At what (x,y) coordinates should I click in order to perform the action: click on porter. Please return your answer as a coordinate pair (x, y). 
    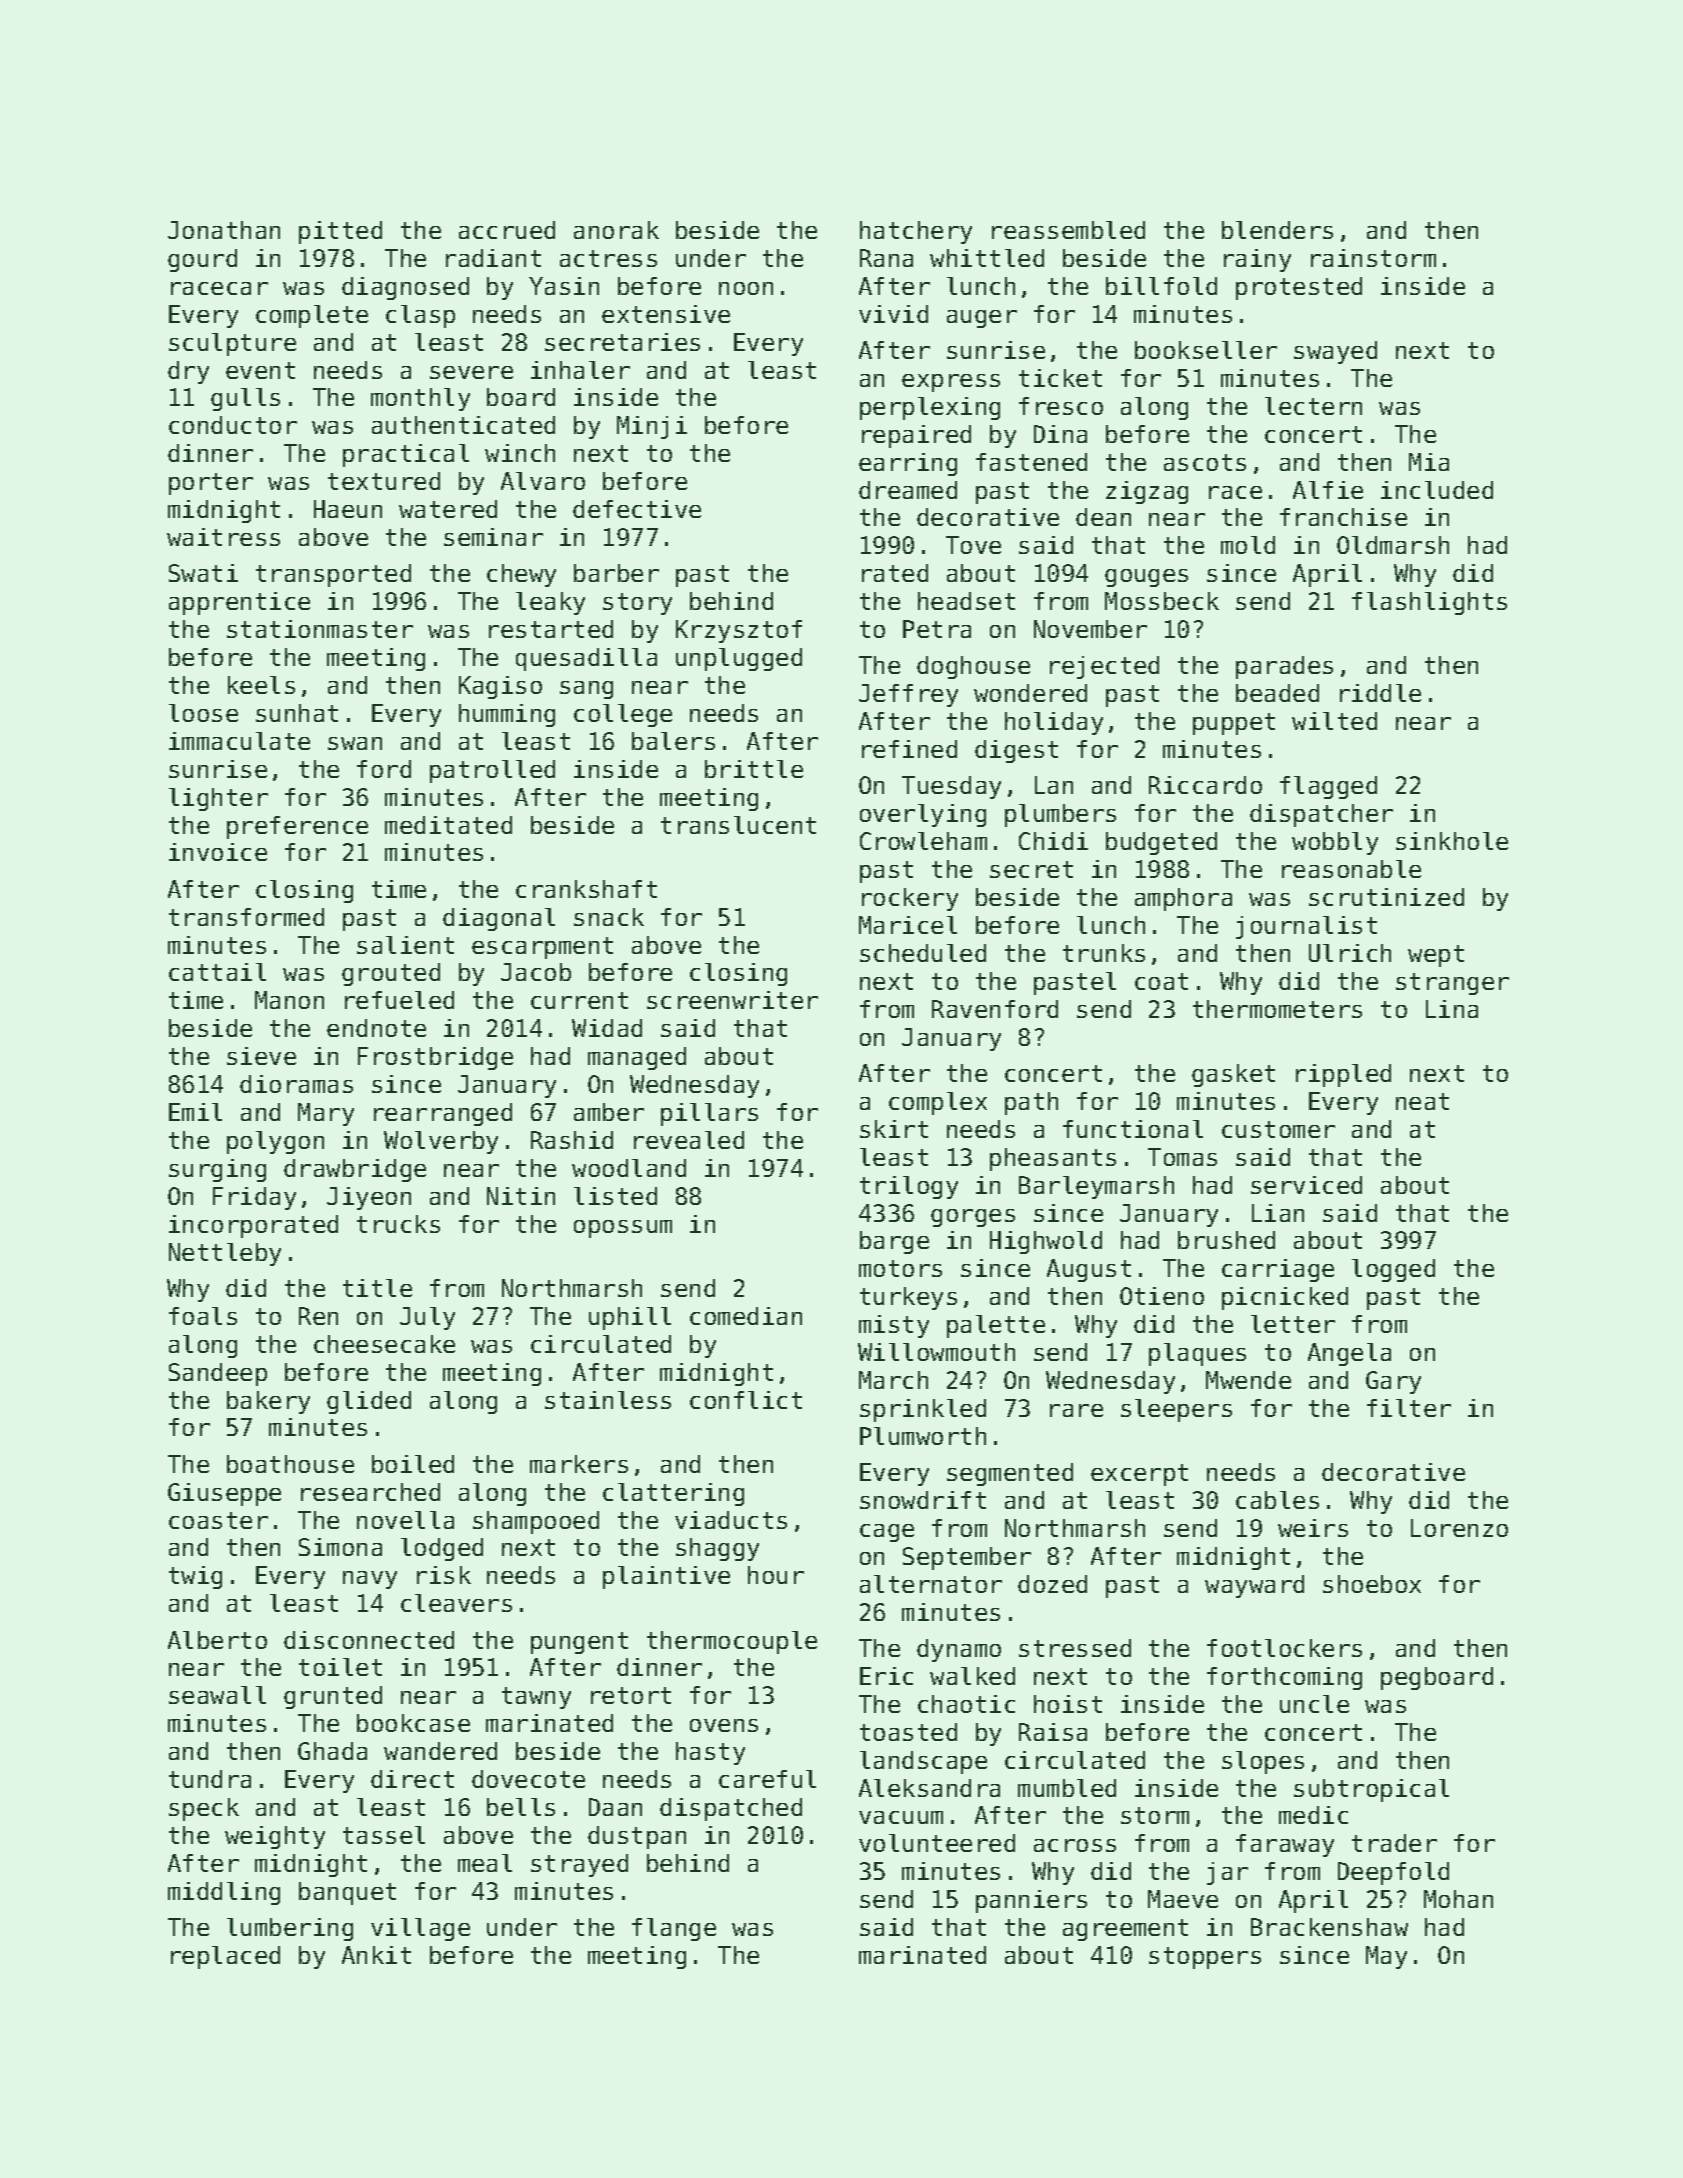
    Looking at the image, I should click on (211, 484).
